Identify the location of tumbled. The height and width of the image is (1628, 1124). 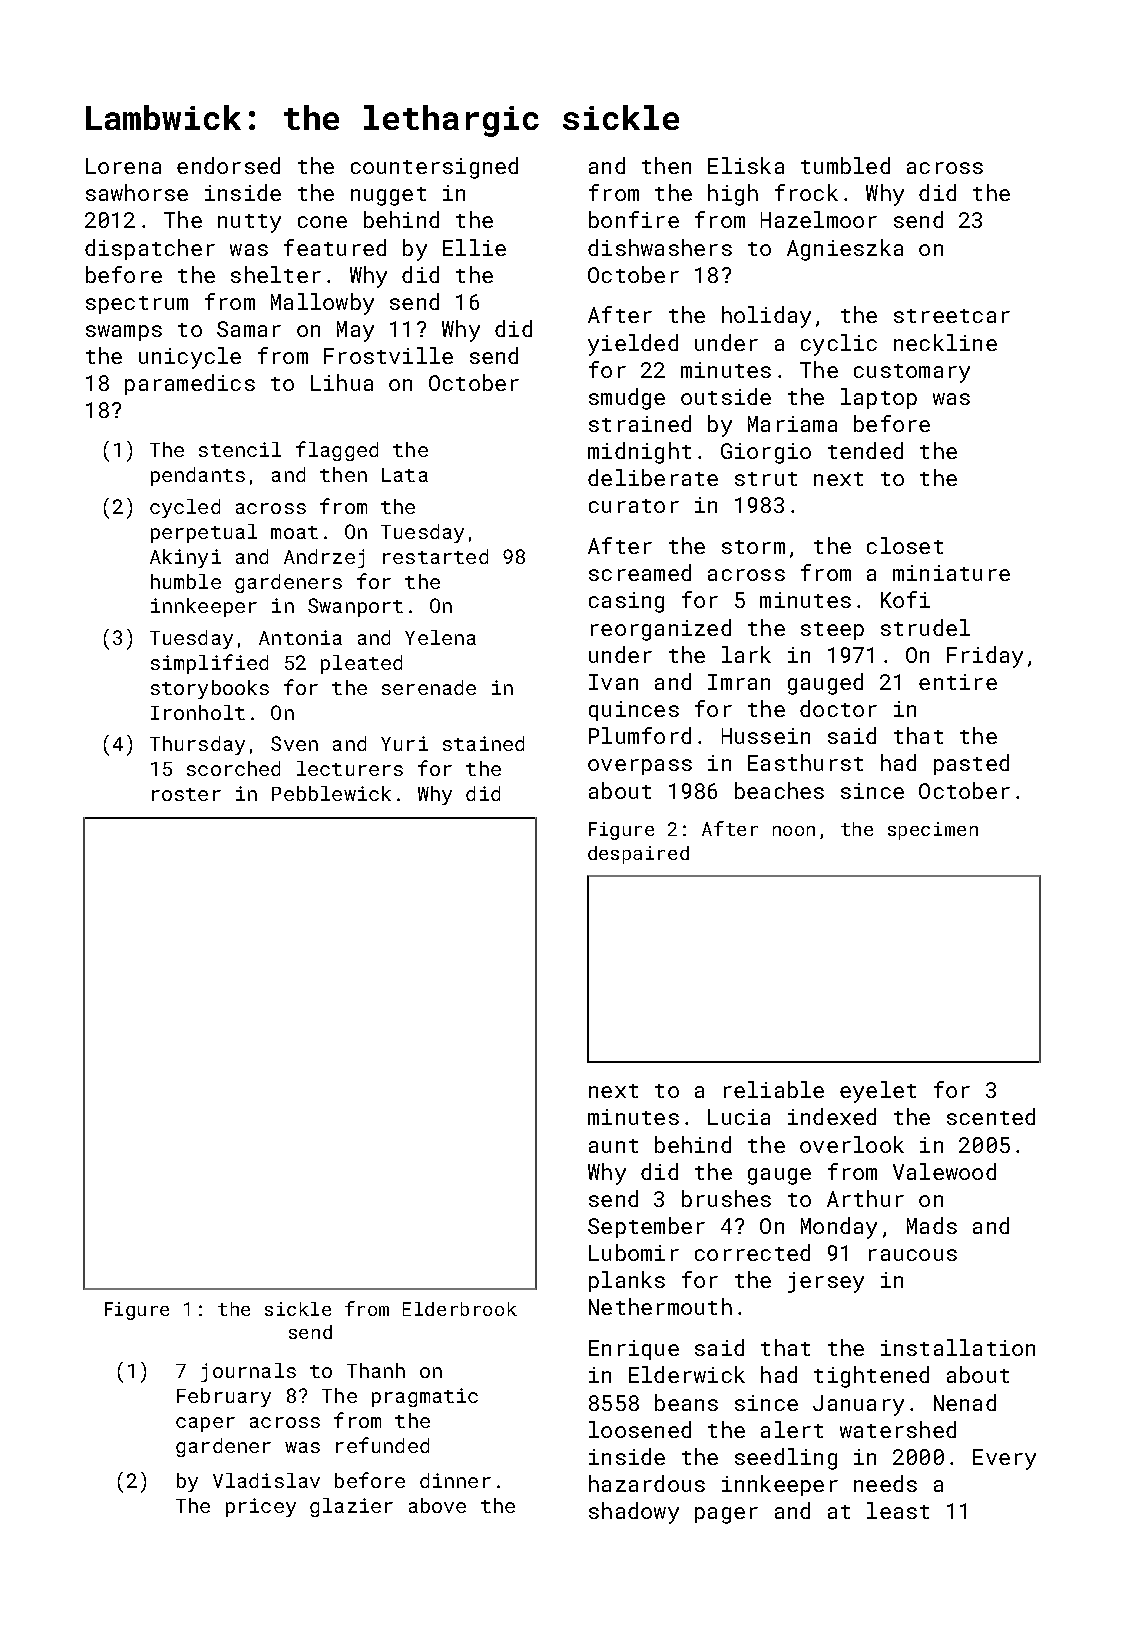
(845, 165).
